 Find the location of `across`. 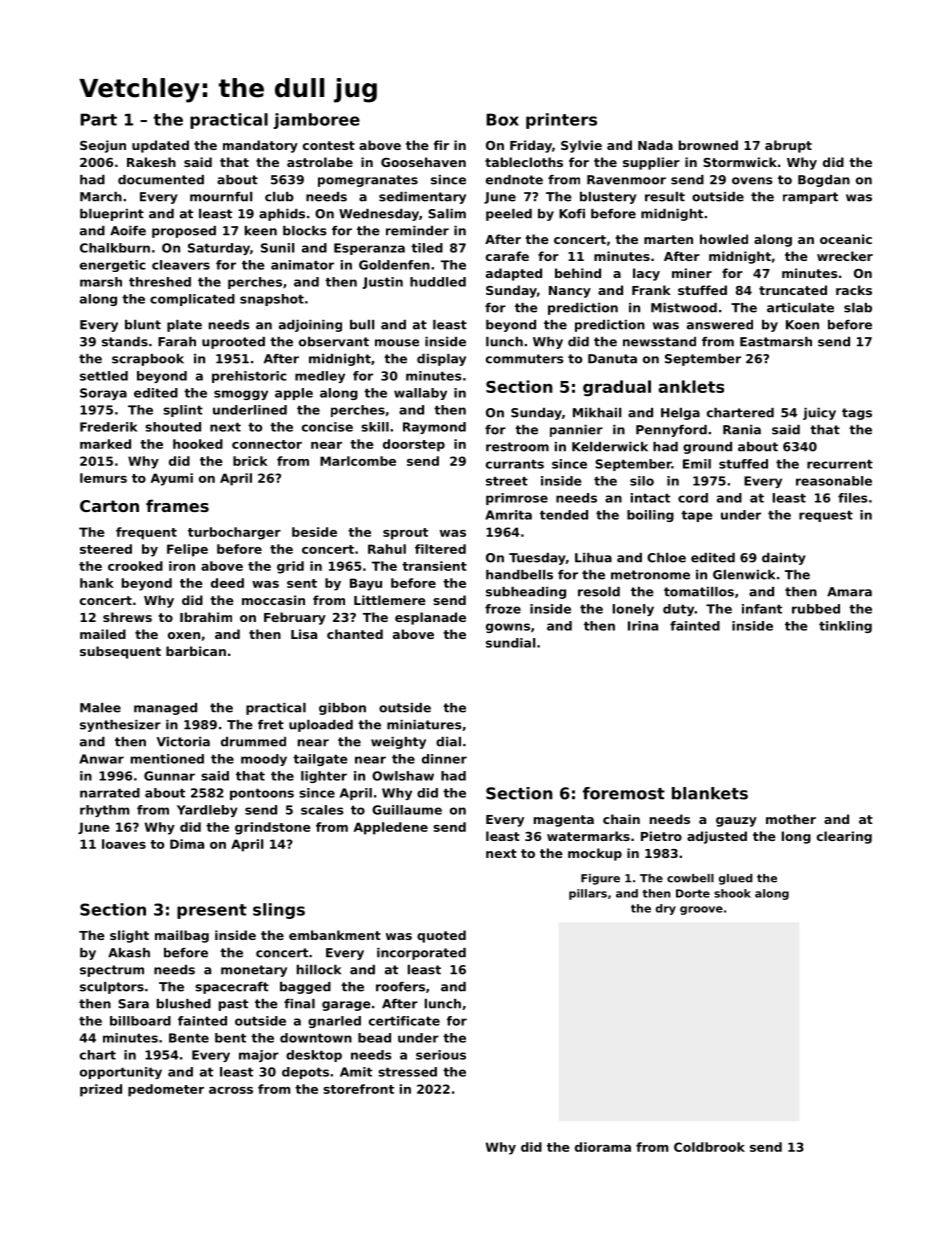

across is located at coordinates (231, 1090).
